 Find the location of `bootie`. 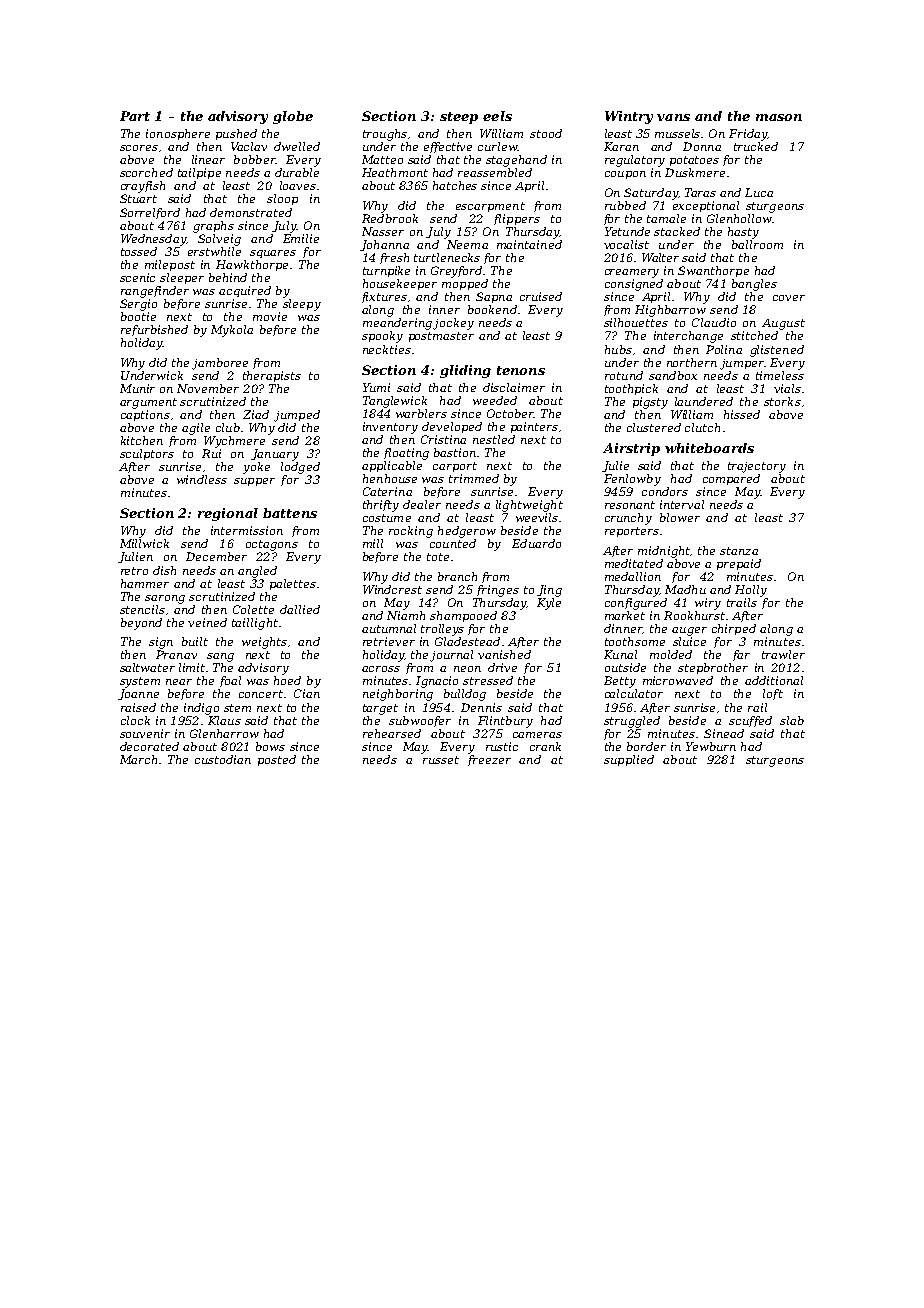

bootie is located at coordinates (138, 316).
